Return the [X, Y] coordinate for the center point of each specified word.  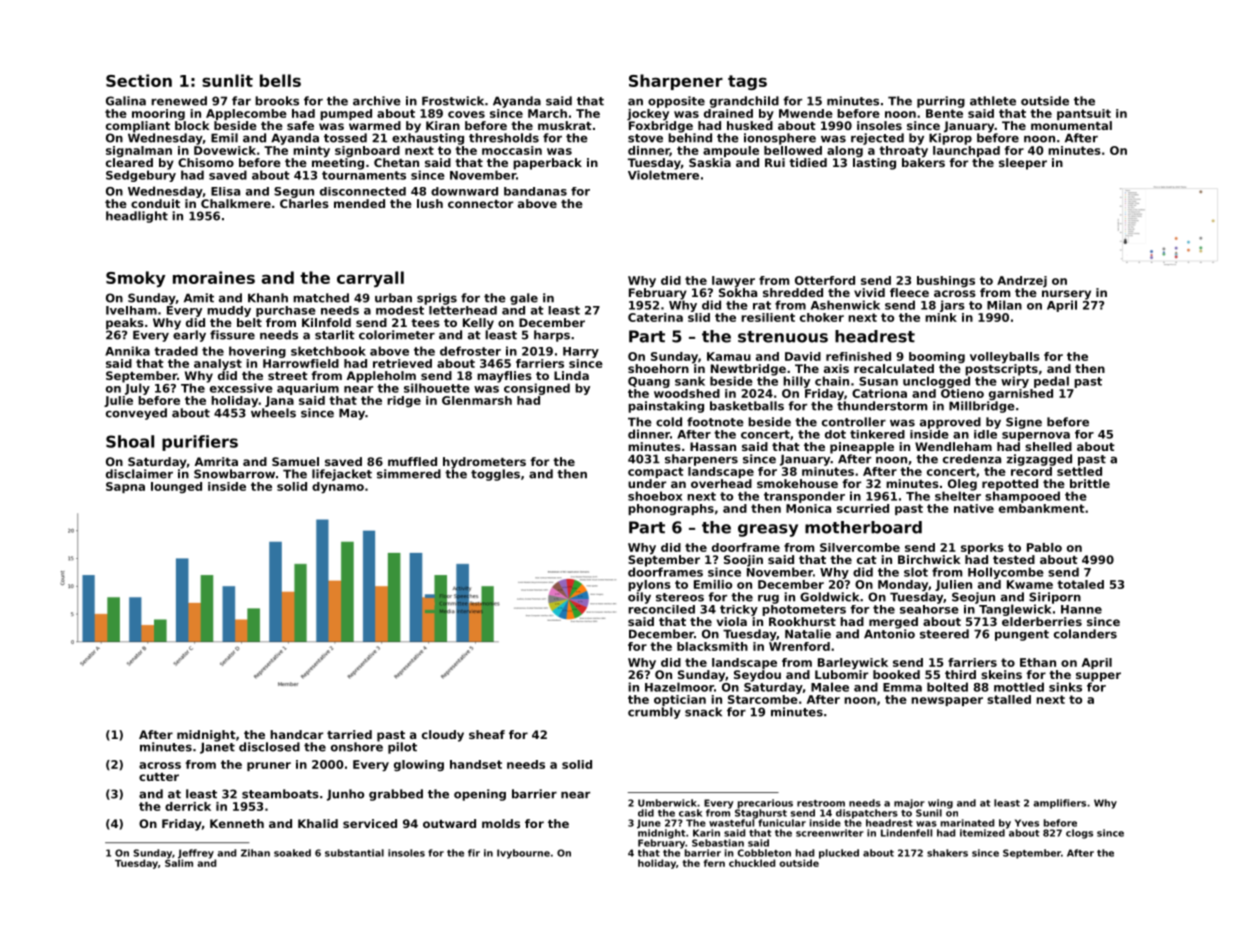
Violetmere [663, 175]
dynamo [338, 488]
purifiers [200, 443]
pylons [649, 585]
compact [656, 472]
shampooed [1022, 497]
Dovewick [225, 150]
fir [474, 853]
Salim [179, 863]
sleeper [1023, 164]
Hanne [1081, 609]
